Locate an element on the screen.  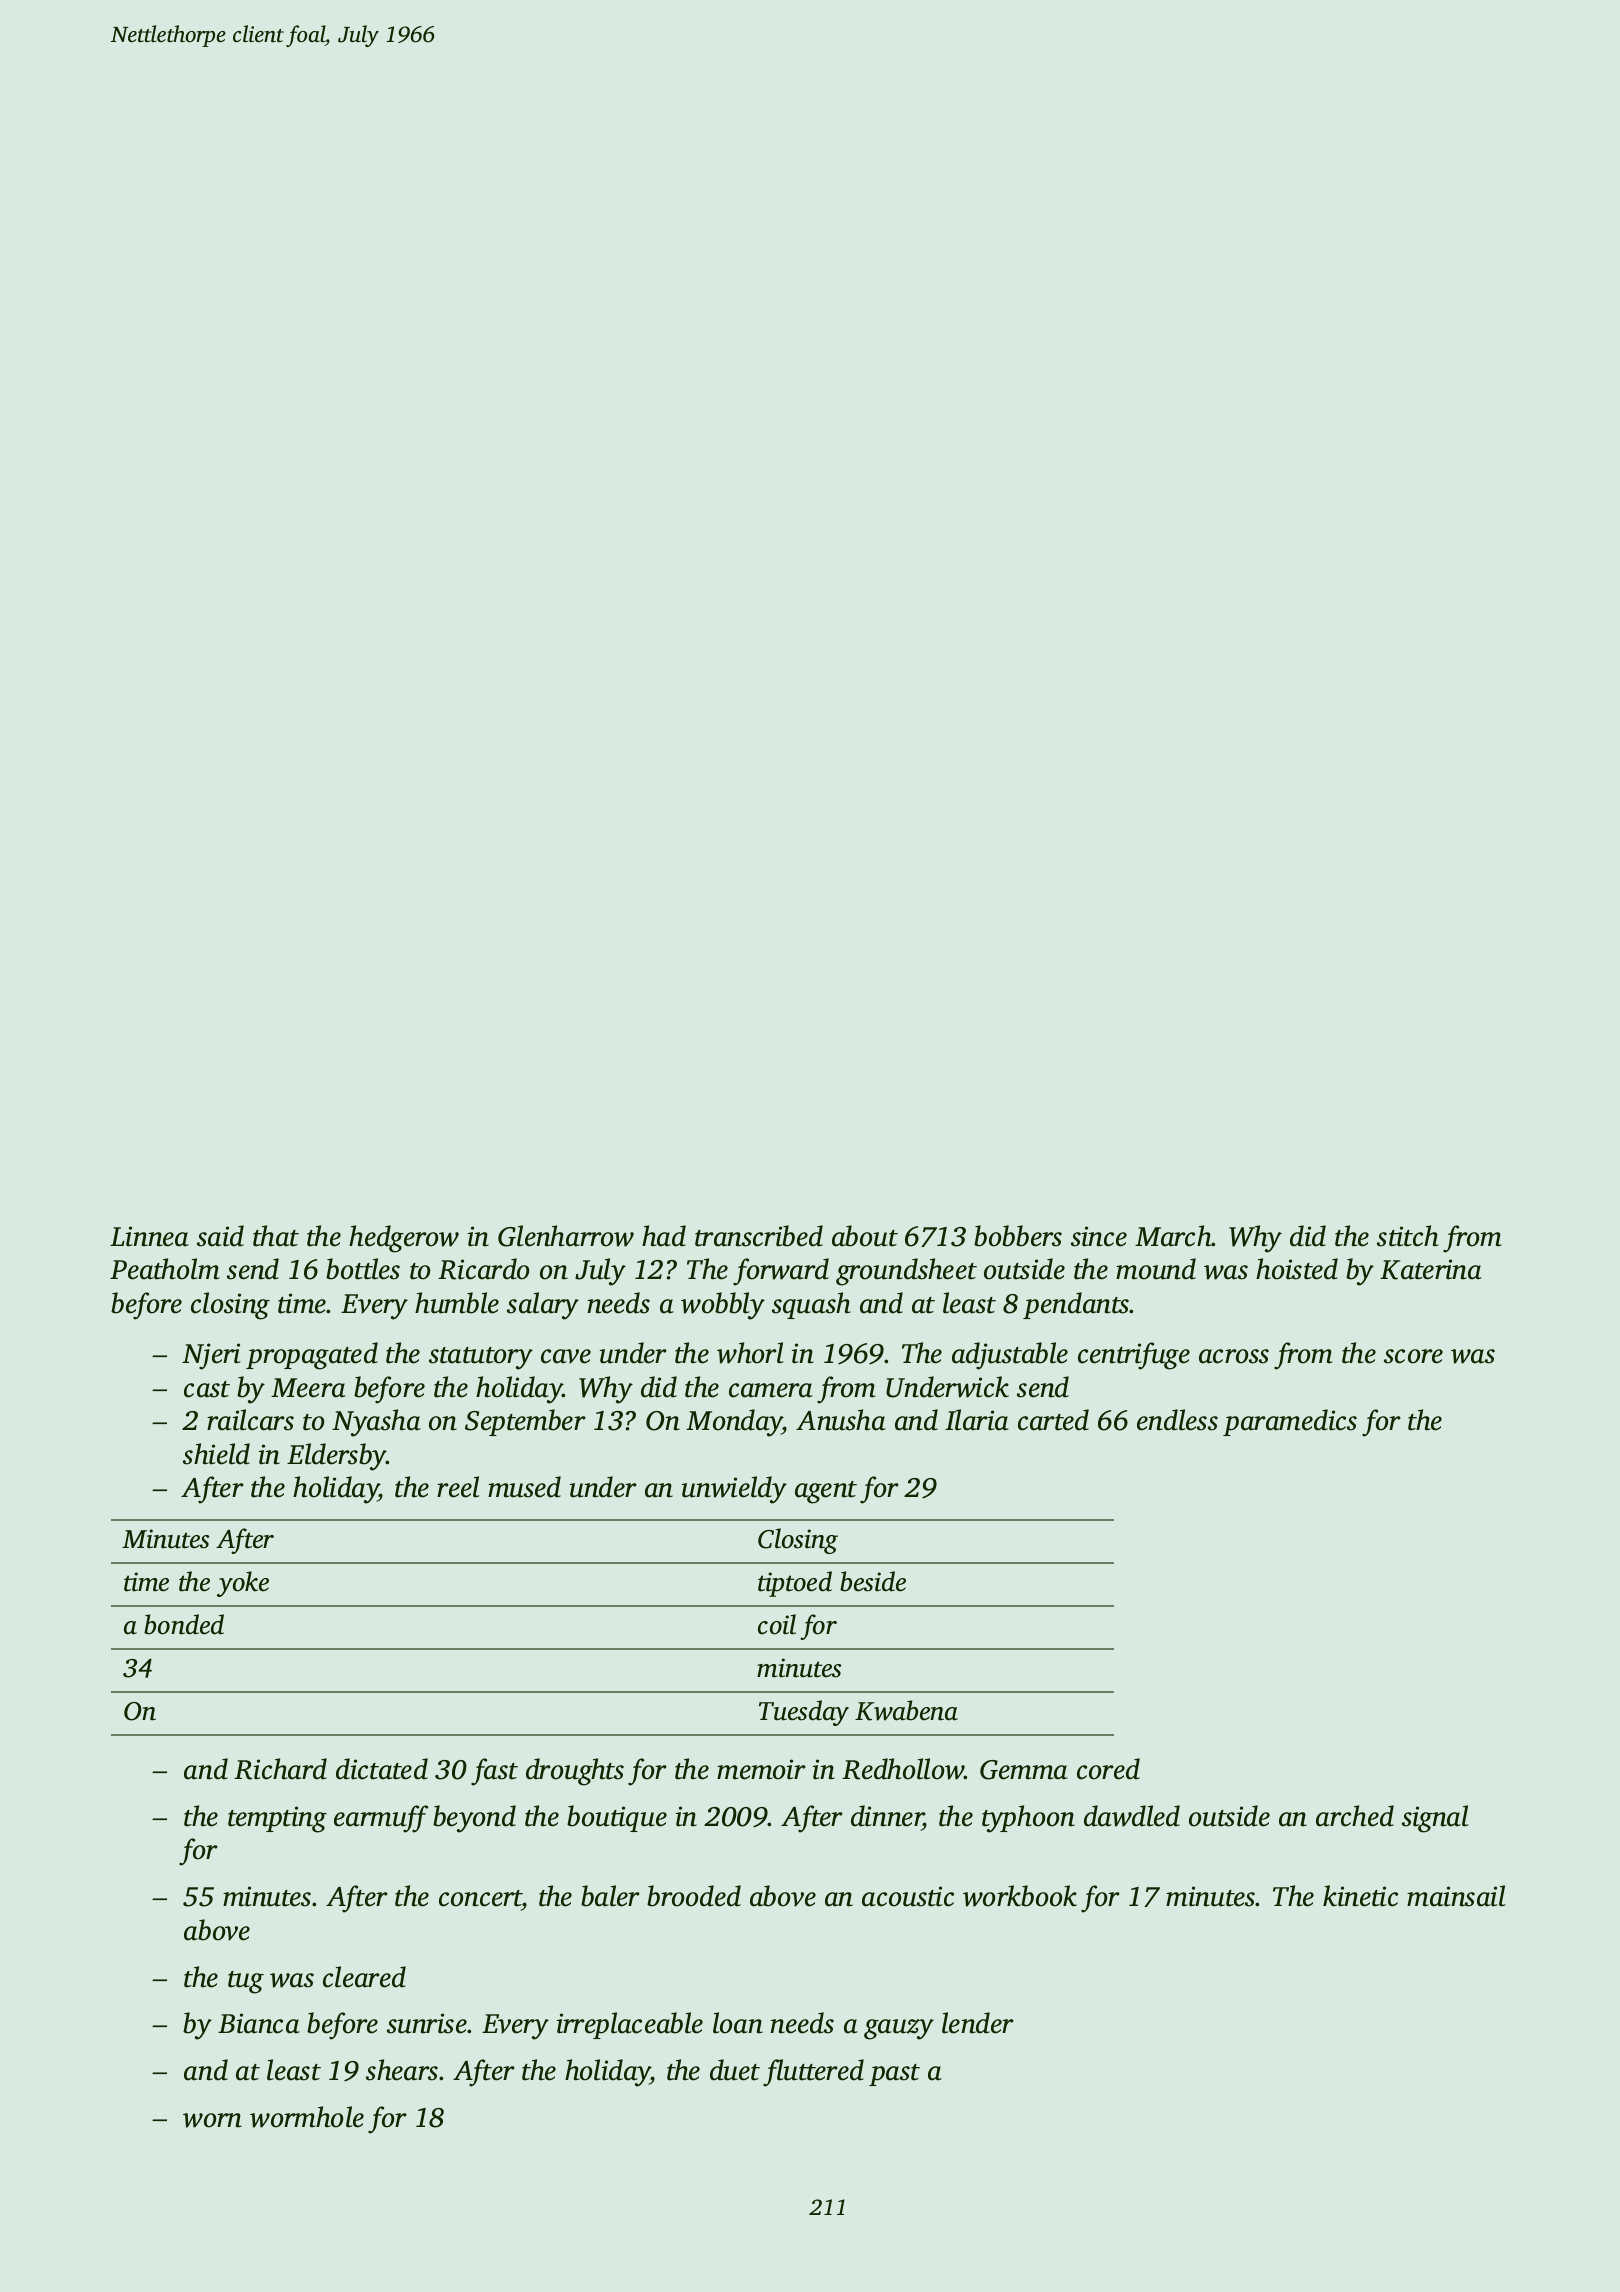
Meera is located at coordinates (308, 1388).
